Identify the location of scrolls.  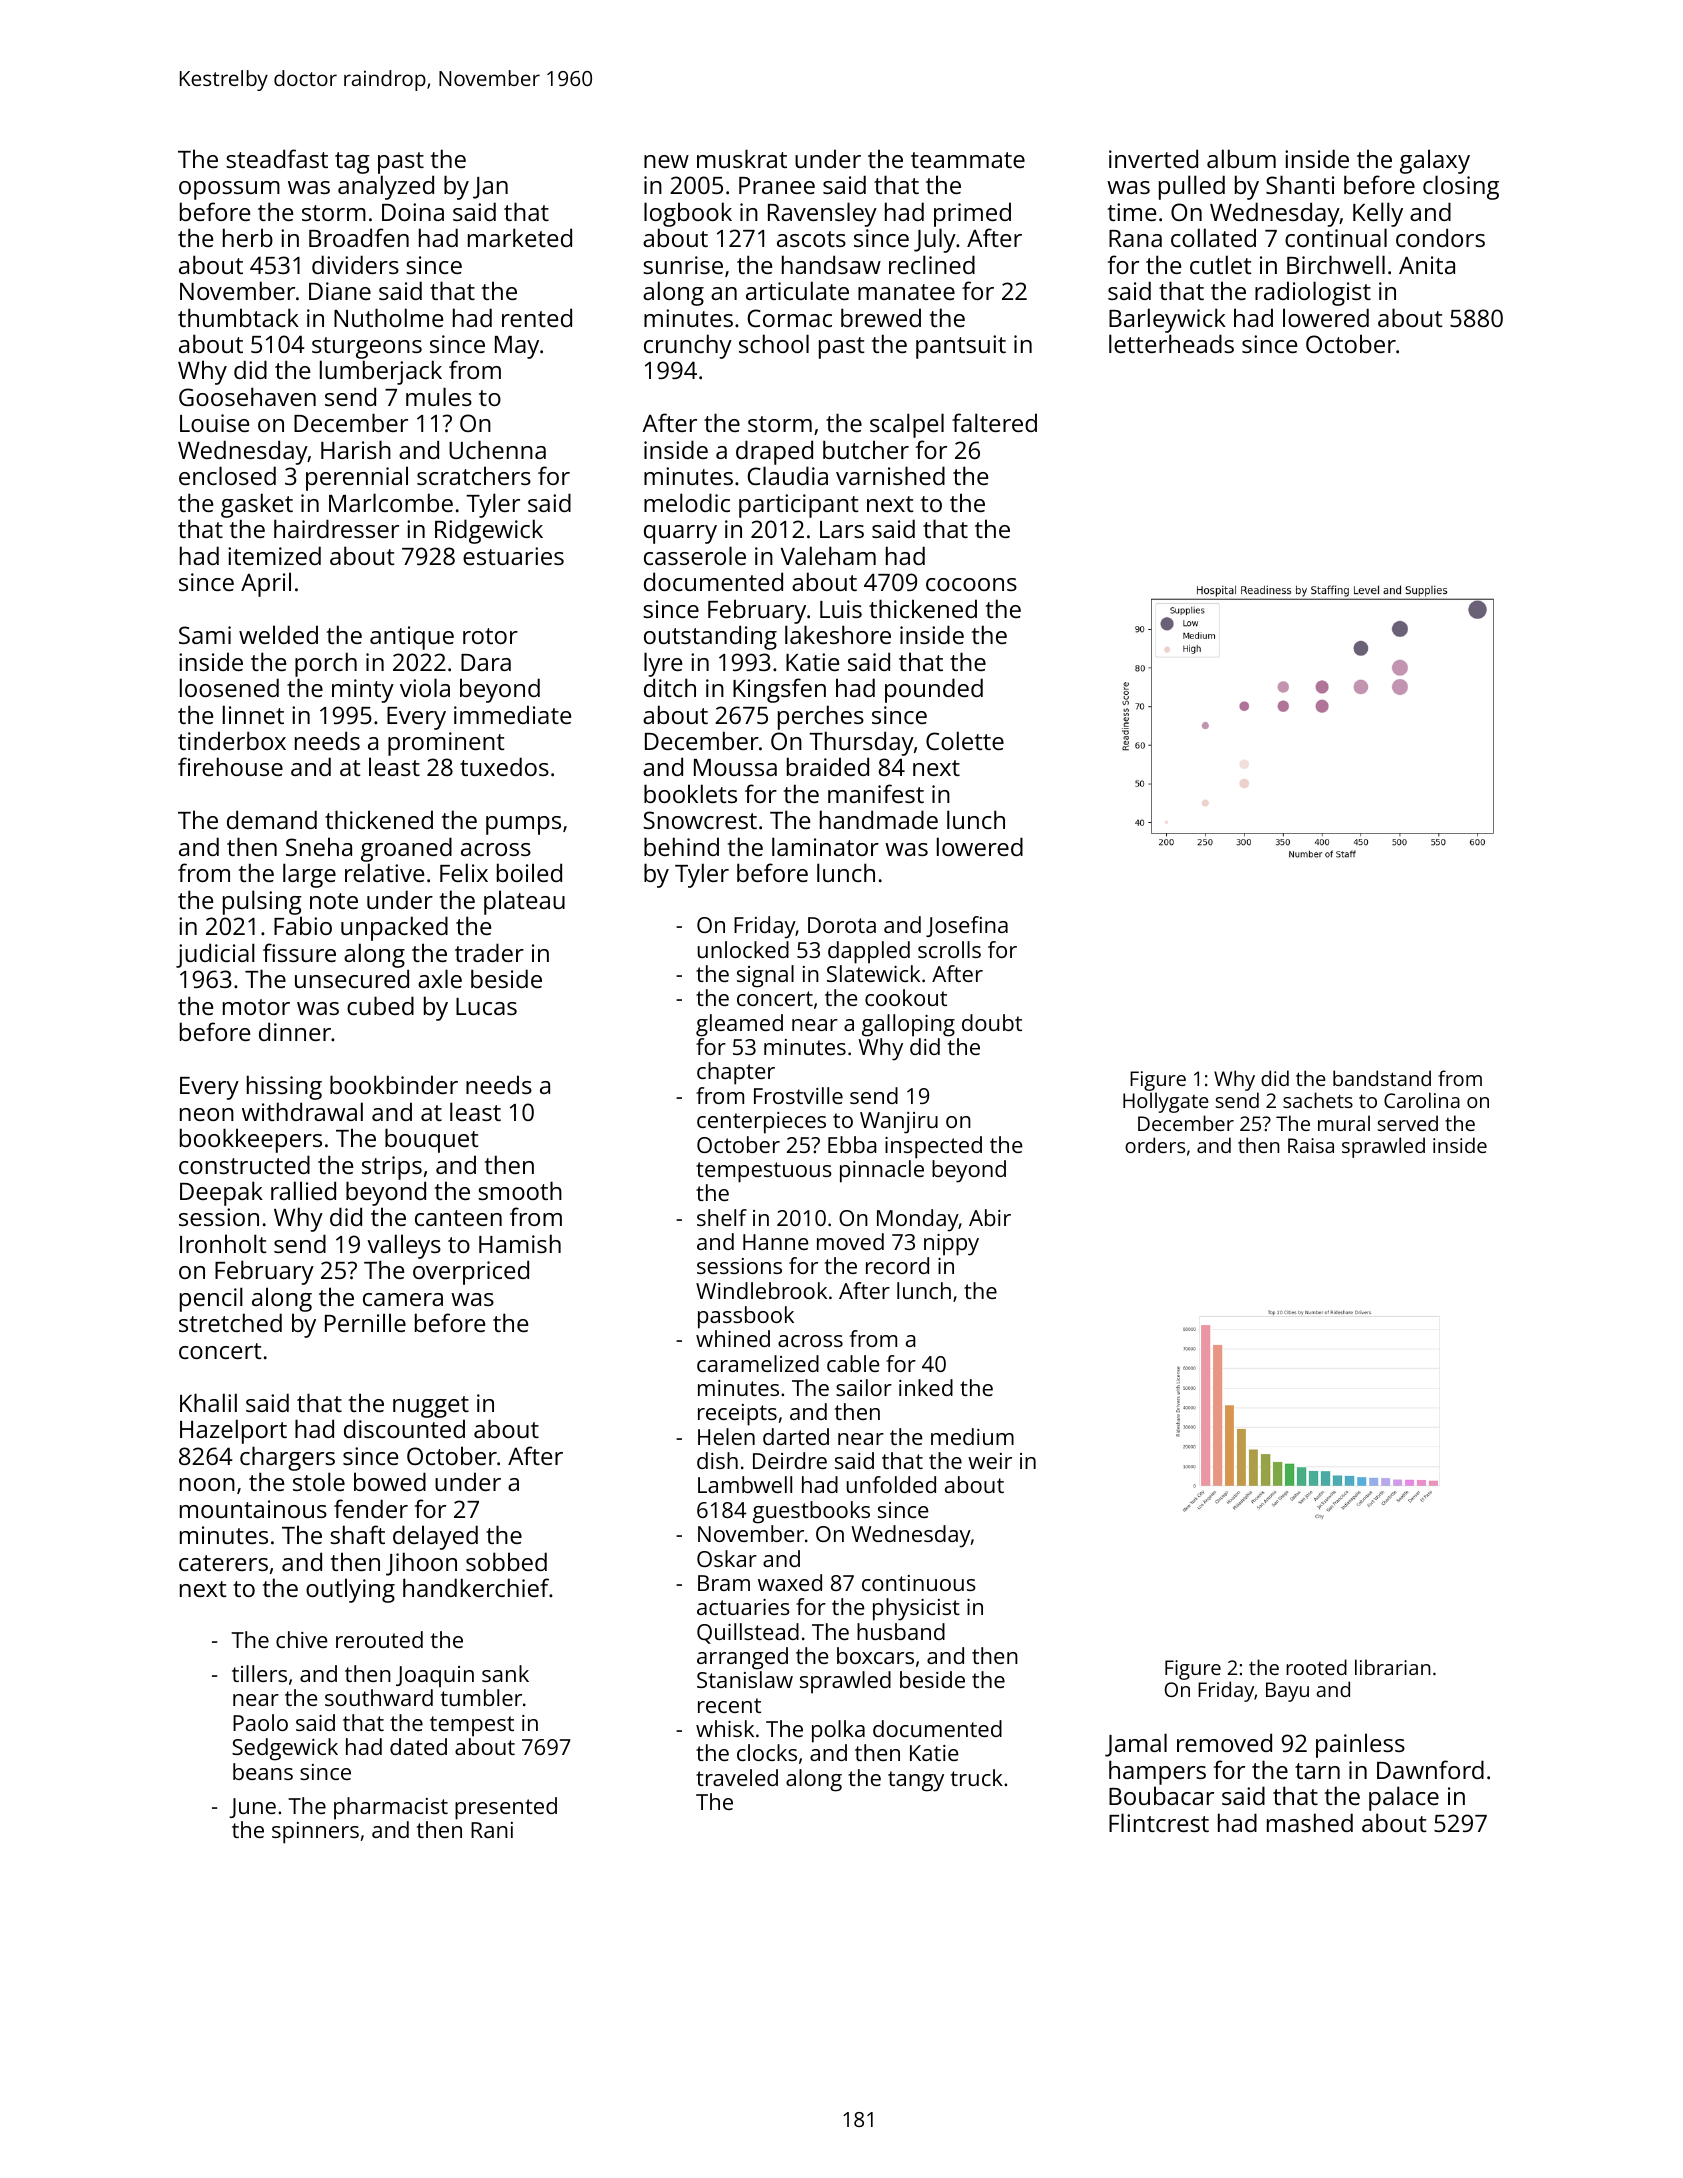
(949, 949).
